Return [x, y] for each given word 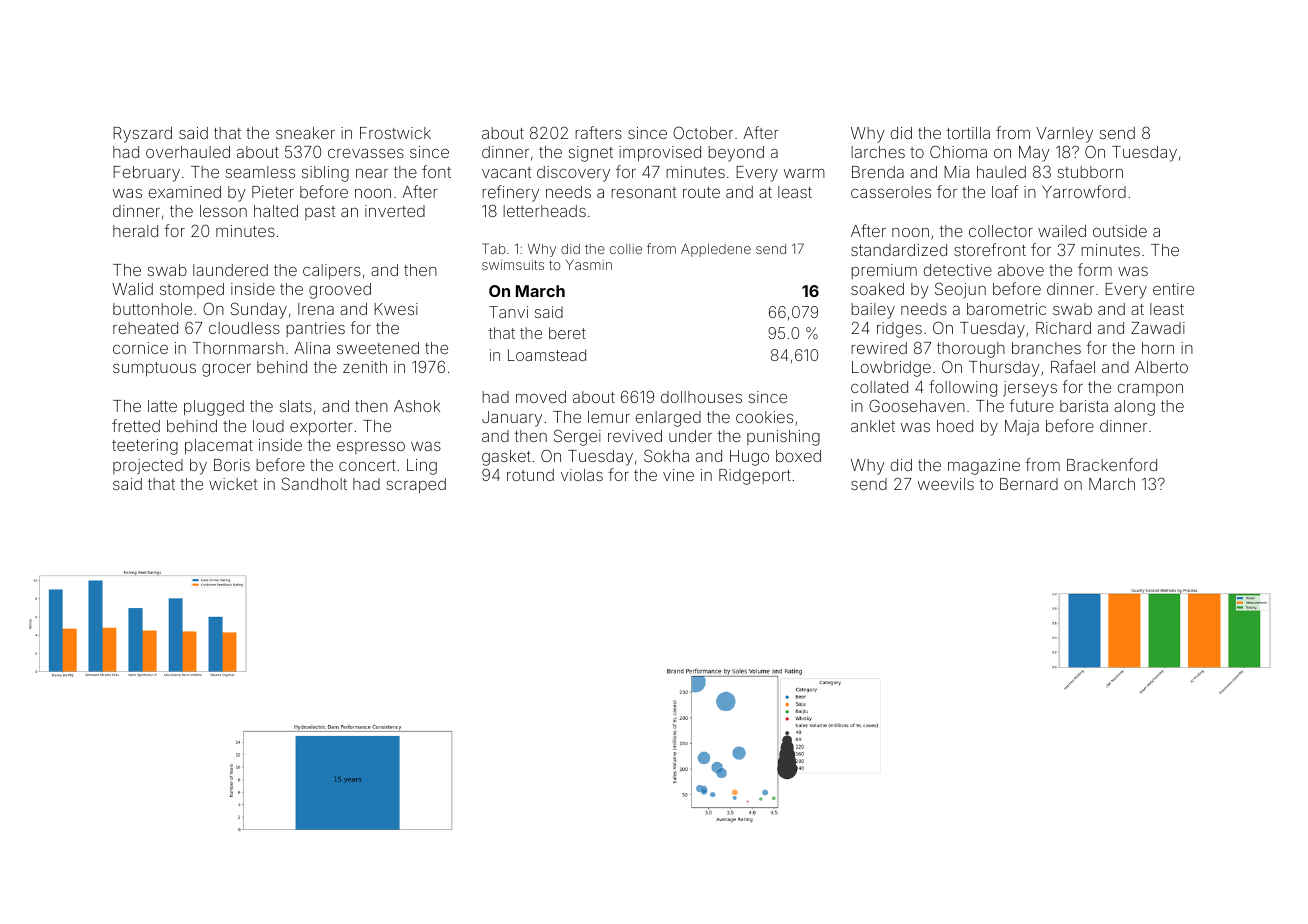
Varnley [1064, 135]
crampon [1150, 390]
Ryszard [142, 135]
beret [567, 333]
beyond [736, 154]
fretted [136, 425]
